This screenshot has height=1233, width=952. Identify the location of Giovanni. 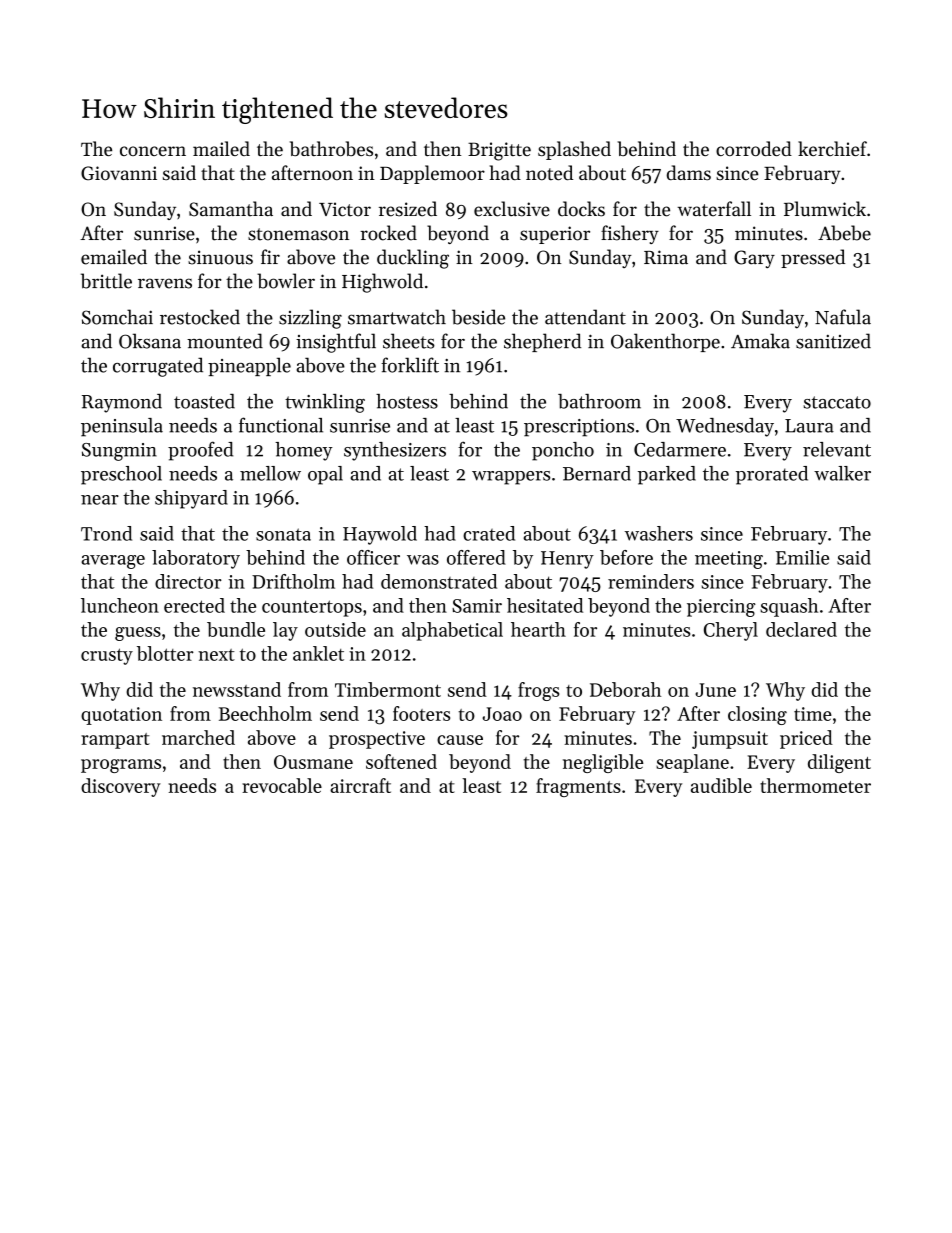
(119, 173).
